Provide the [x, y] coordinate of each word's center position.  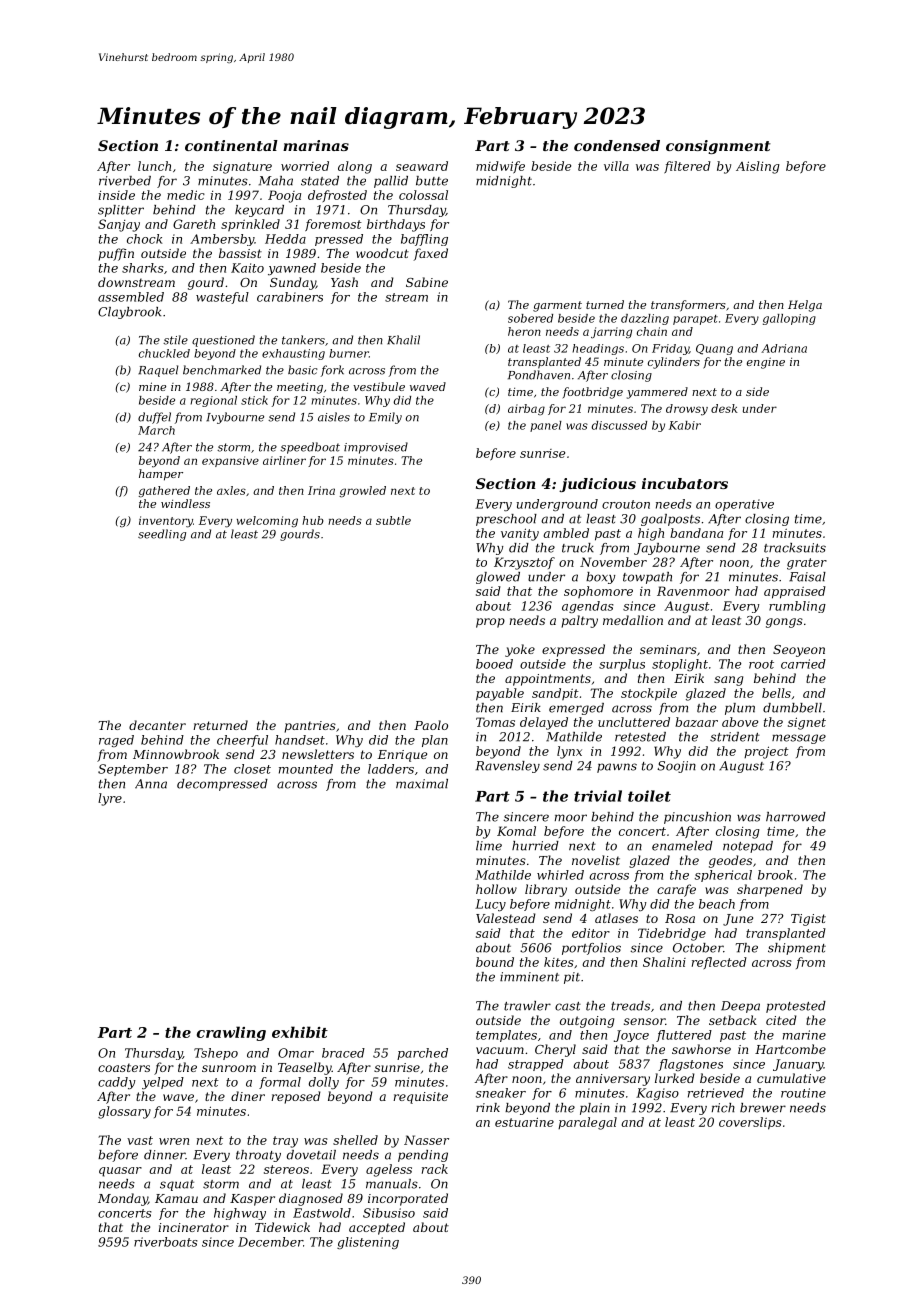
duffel [154, 418]
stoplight [680, 665]
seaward [422, 166]
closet [252, 769]
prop [490, 623]
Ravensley [508, 767]
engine [766, 363]
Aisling [758, 167]
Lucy [490, 905]
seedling [162, 535]
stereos [286, 1169]
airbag [526, 409]
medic [186, 195]
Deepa [740, 1007]
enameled [682, 846]
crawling [231, 1033]
